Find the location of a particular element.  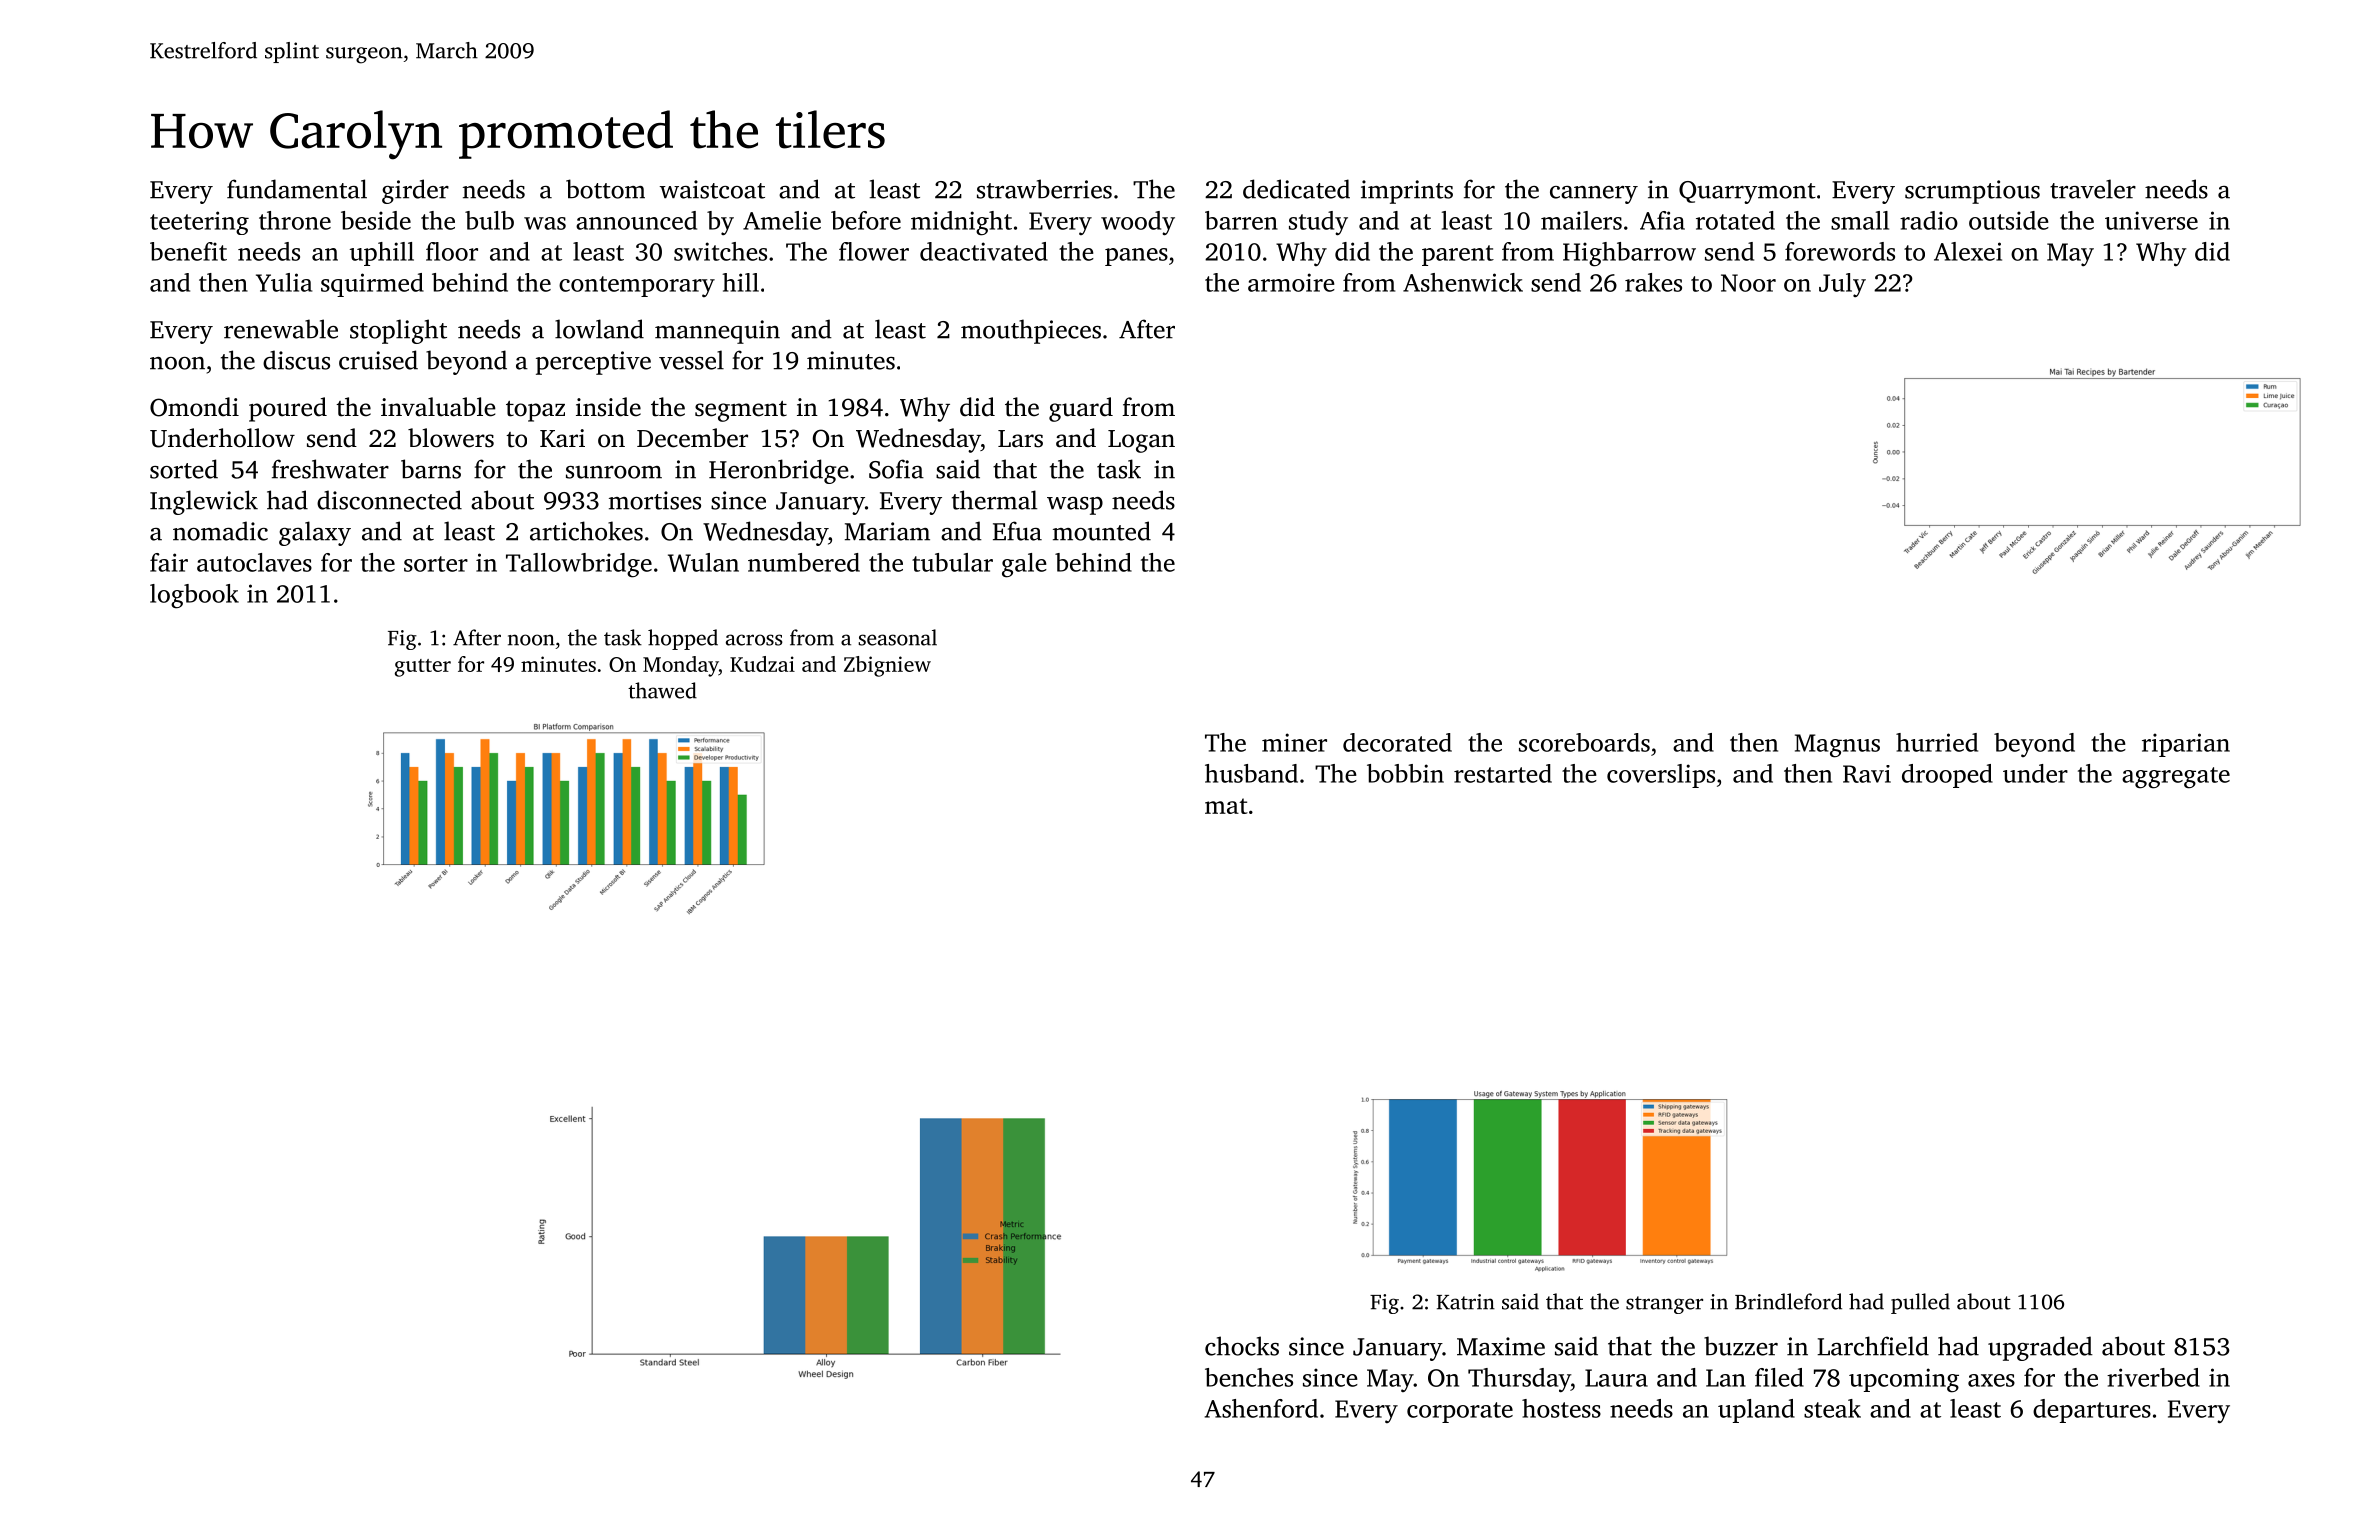

Katrin is located at coordinates (1466, 1302).
